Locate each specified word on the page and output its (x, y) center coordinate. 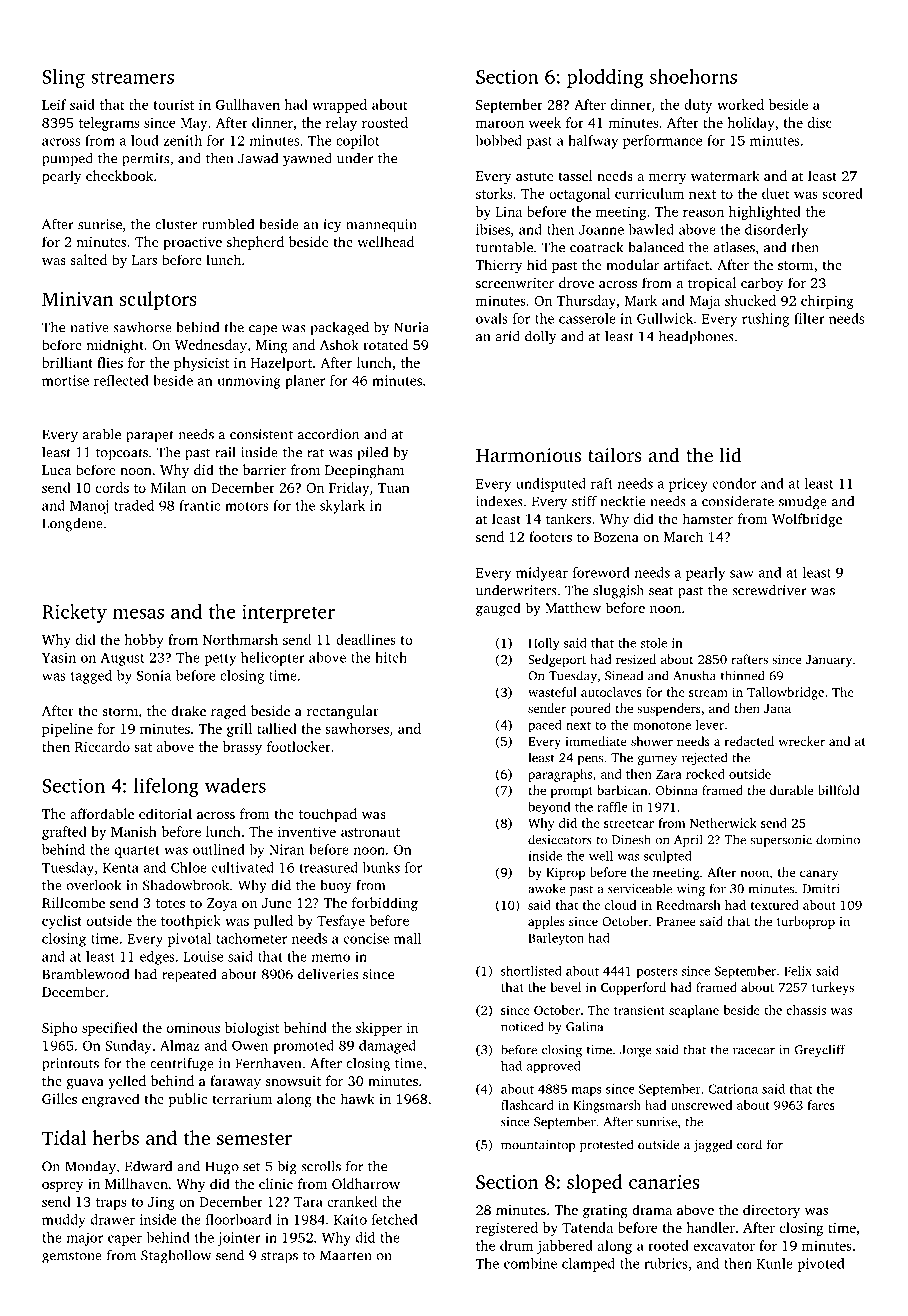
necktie (623, 501)
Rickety (74, 613)
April (688, 840)
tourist (173, 104)
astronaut (370, 832)
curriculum (649, 193)
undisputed (551, 485)
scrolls (321, 1166)
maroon (500, 124)
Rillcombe (73, 902)
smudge (803, 502)
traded (134, 505)
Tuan (394, 488)
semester (254, 1139)
